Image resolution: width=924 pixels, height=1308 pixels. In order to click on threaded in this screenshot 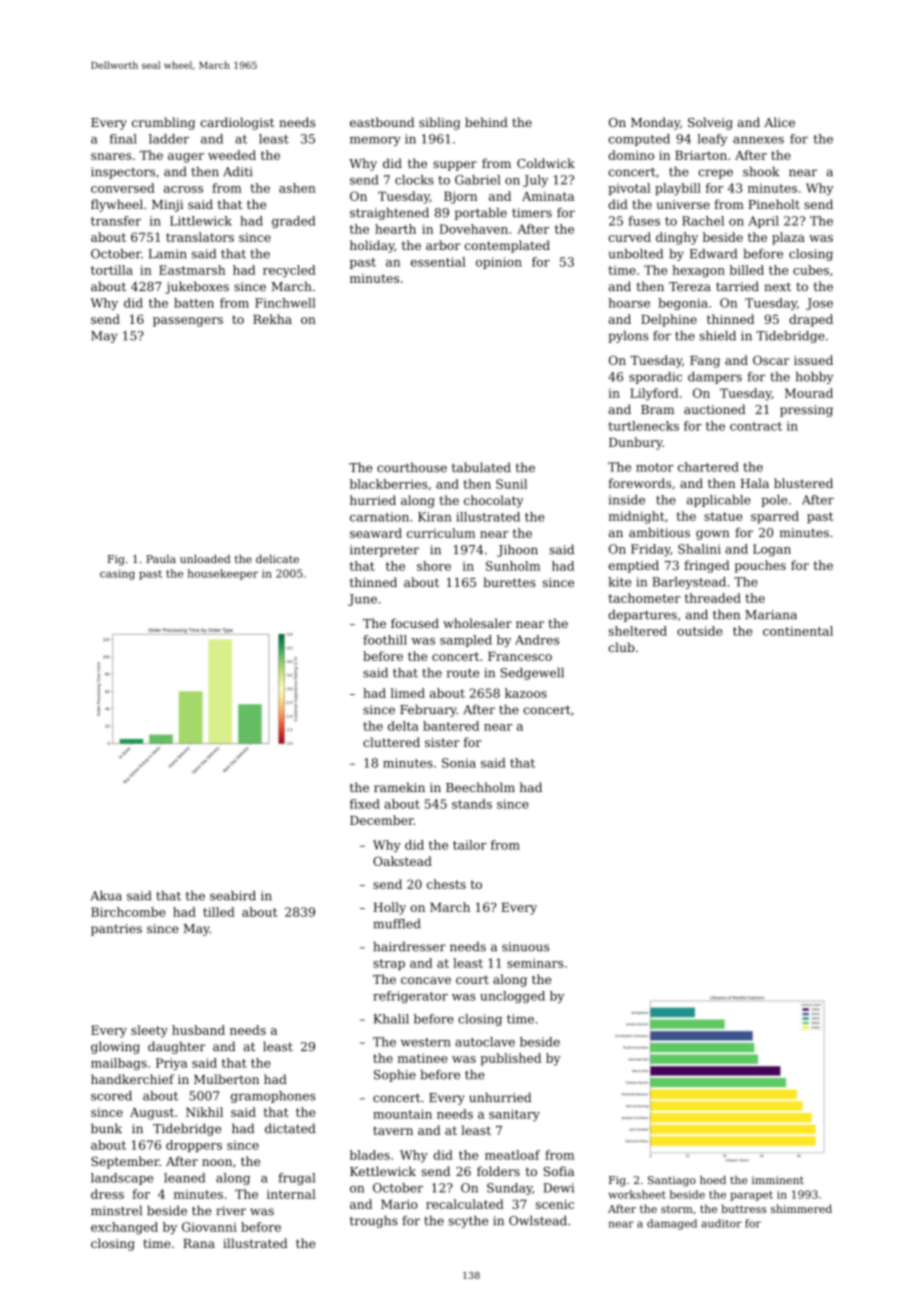, I will do `click(712, 598)`.
